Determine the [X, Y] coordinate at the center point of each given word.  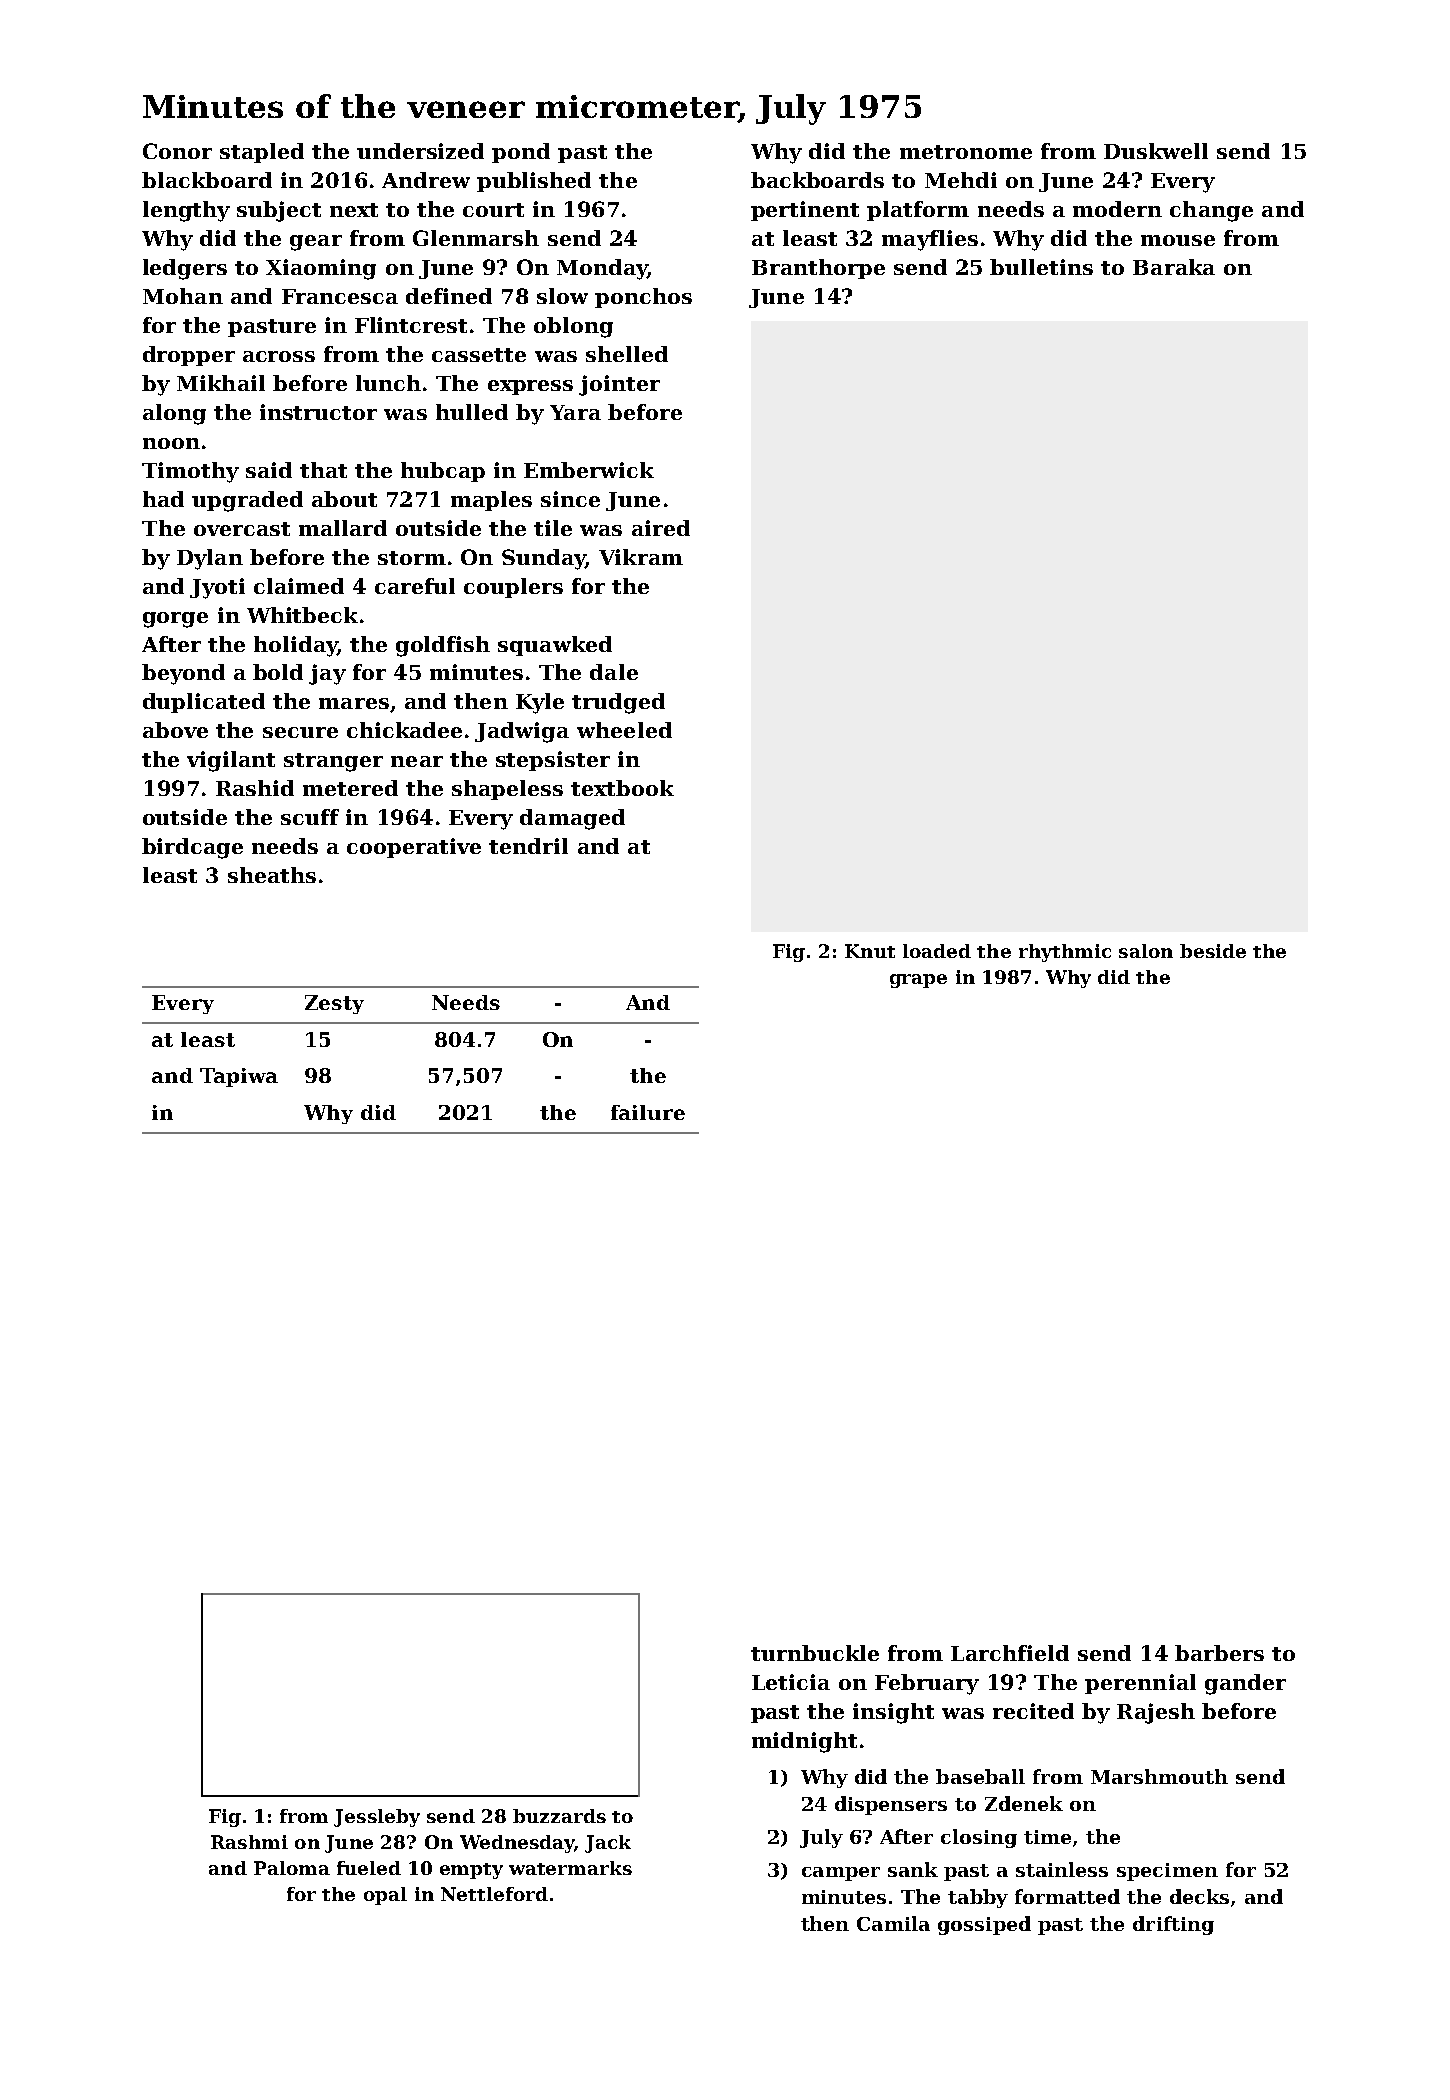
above [175, 730]
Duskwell [1156, 151]
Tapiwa [239, 1077]
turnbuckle [815, 1653]
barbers [1219, 1653]
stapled [262, 153]
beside [1213, 951]
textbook [622, 788]
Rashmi [249, 1842]
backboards [817, 180]
